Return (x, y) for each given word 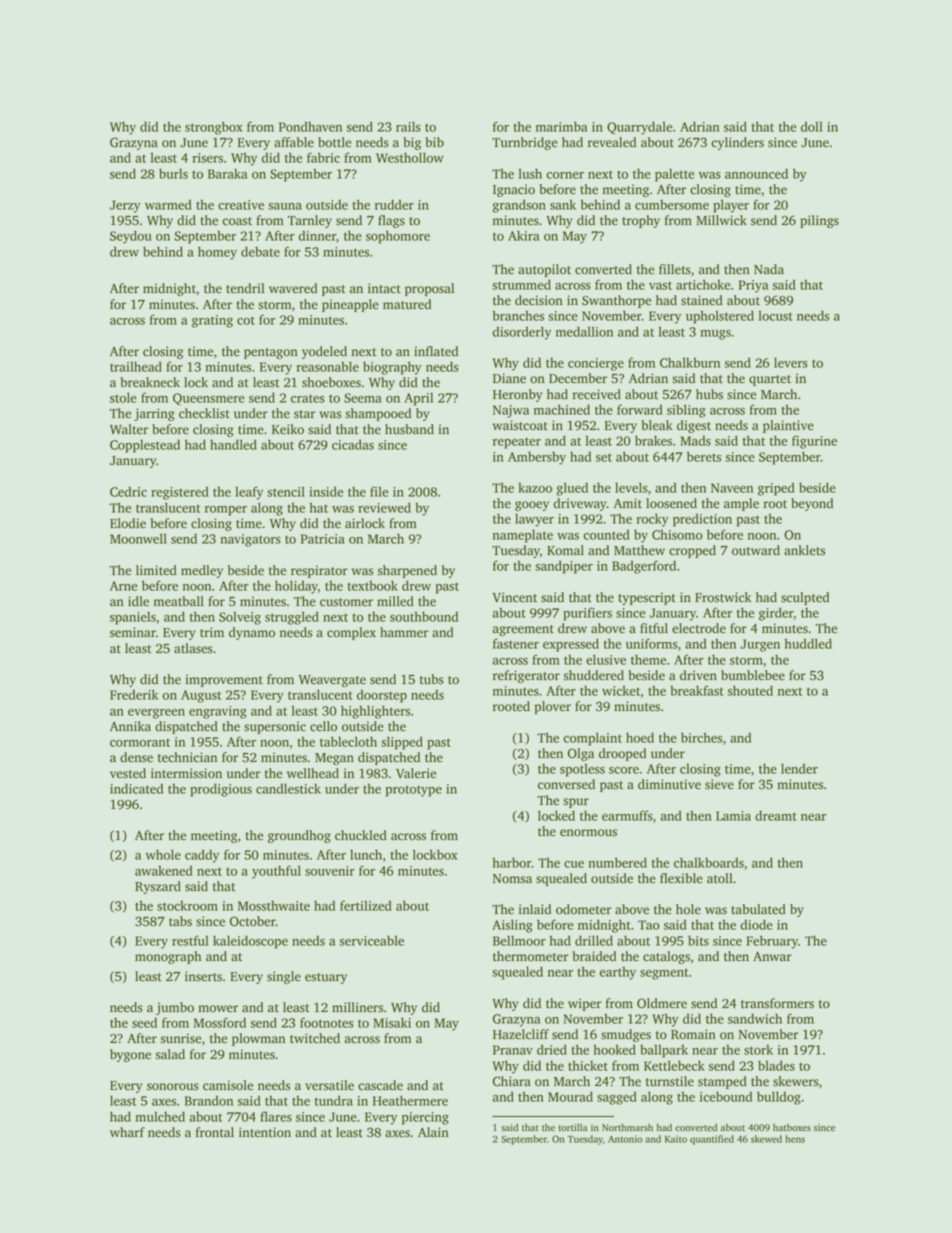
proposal (429, 289)
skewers (796, 1081)
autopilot (544, 270)
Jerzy (125, 206)
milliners (357, 1007)
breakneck (150, 382)
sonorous (173, 1087)
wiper (585, 1004)
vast (660, 285)
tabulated (758, 909)
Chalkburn (690, 362)
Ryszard (158, 887)
